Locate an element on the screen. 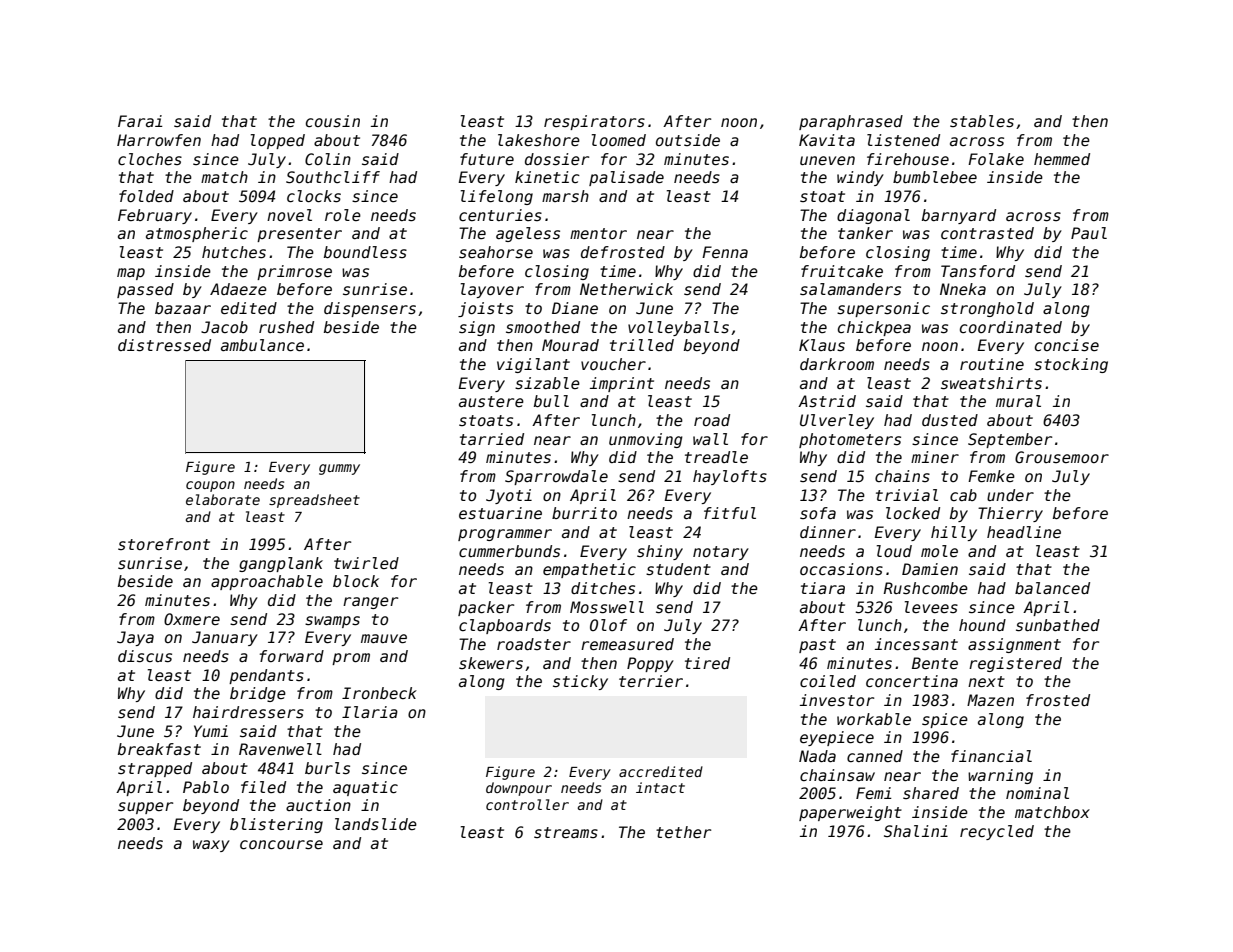  concise is located at coordinates (1067, 345).
